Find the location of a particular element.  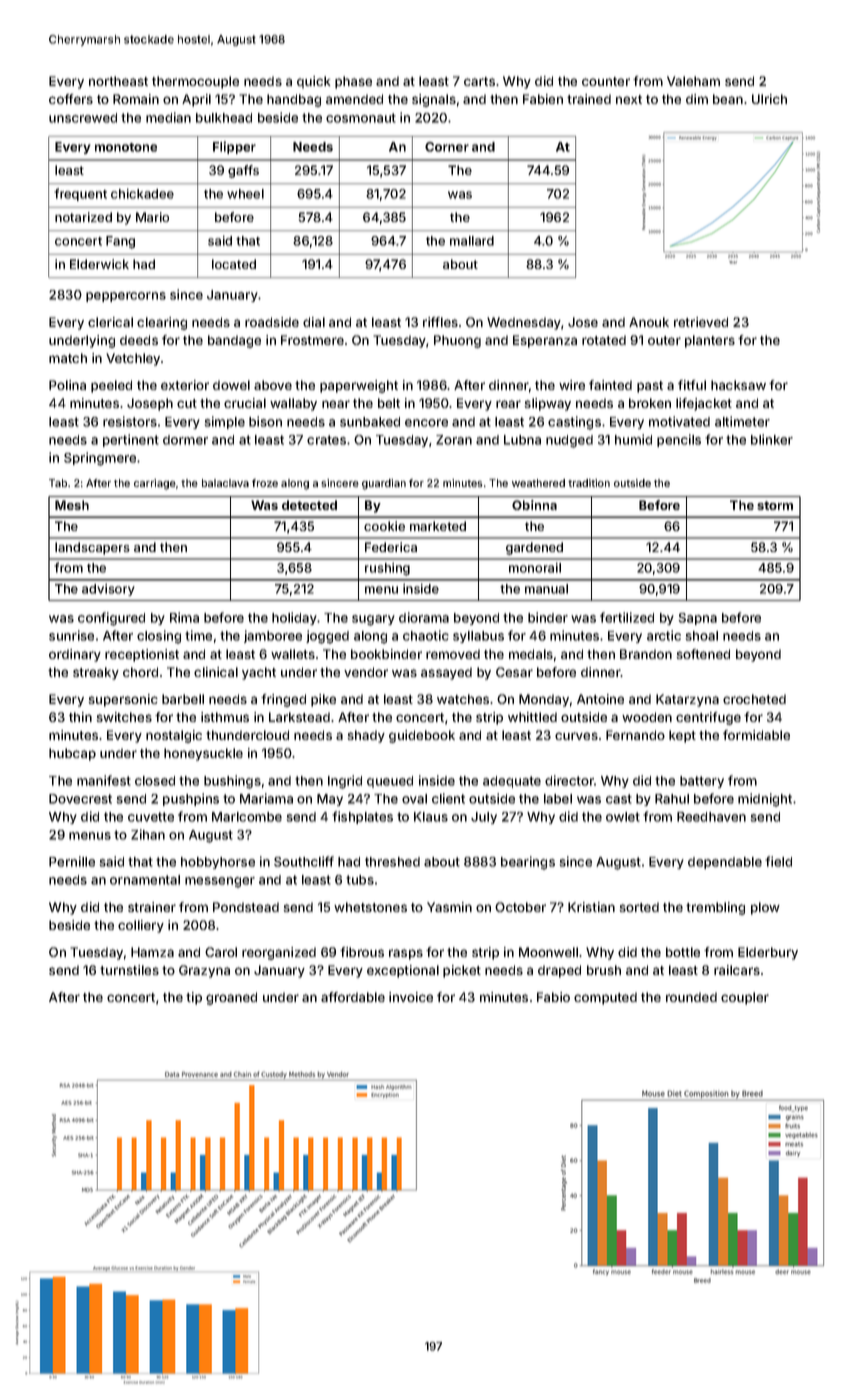

bean is located at coordinates (728, 99).
